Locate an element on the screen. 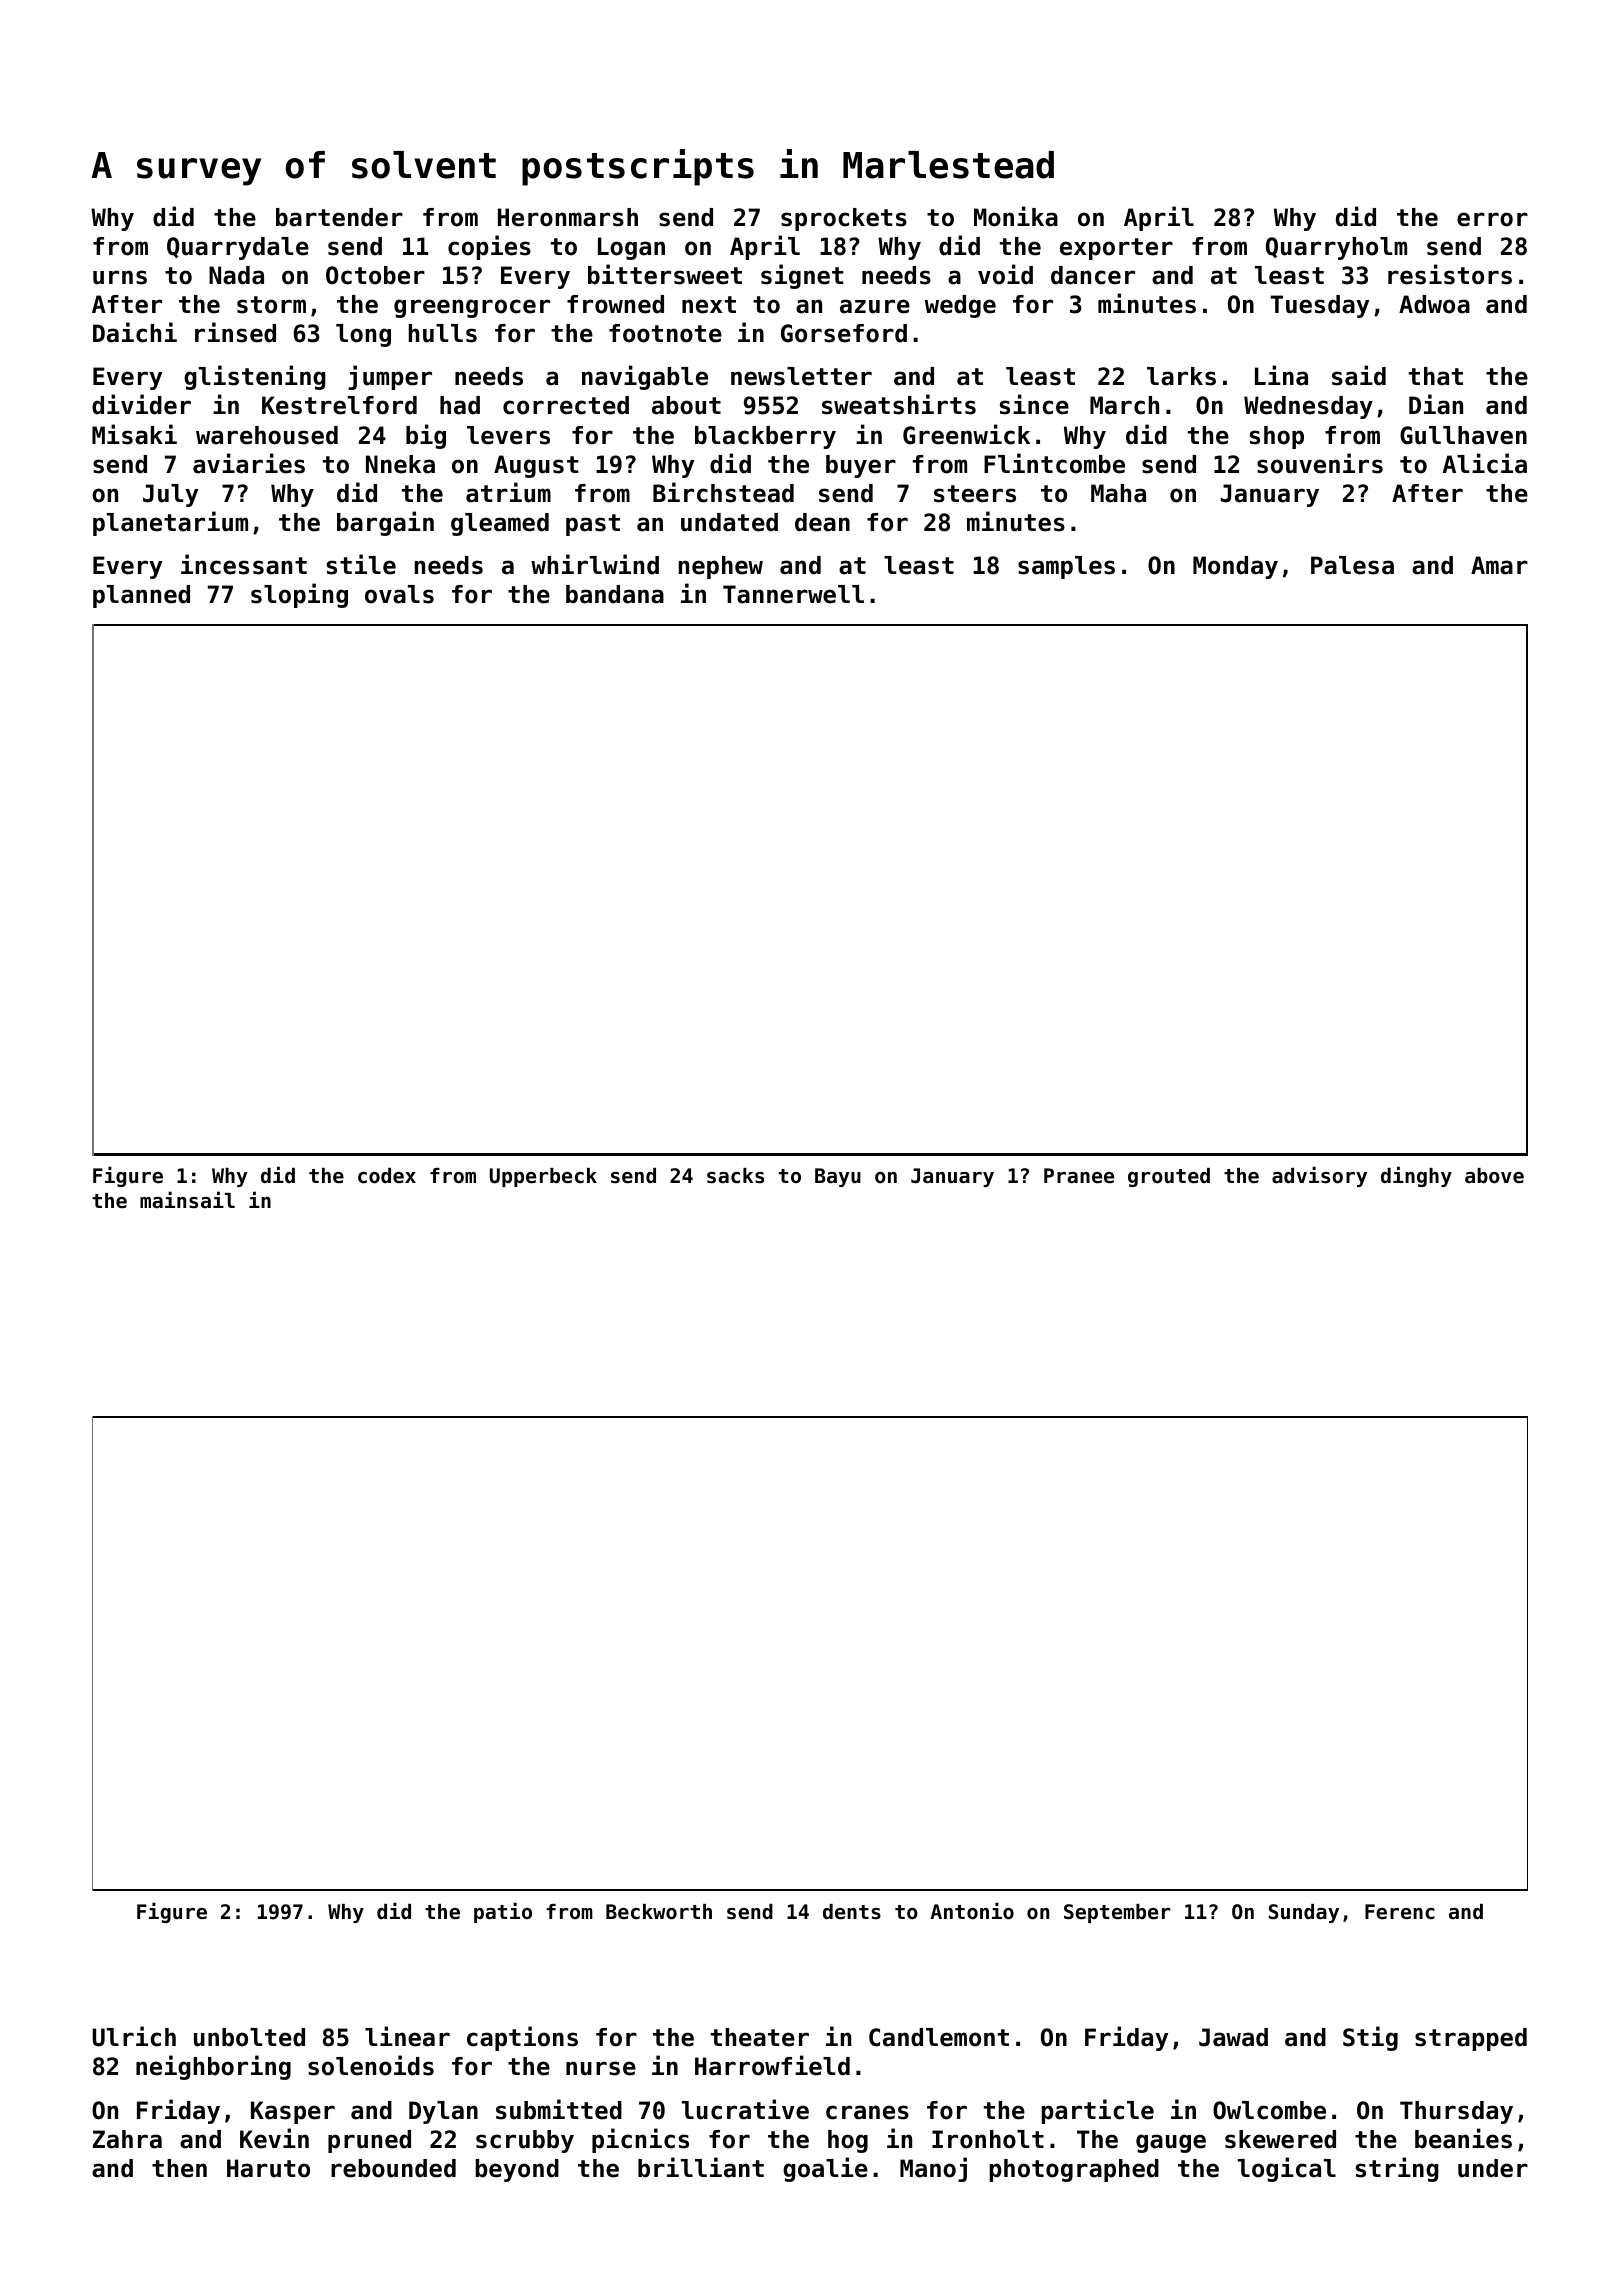  mainsail is located at coordinates (187, 1200).
